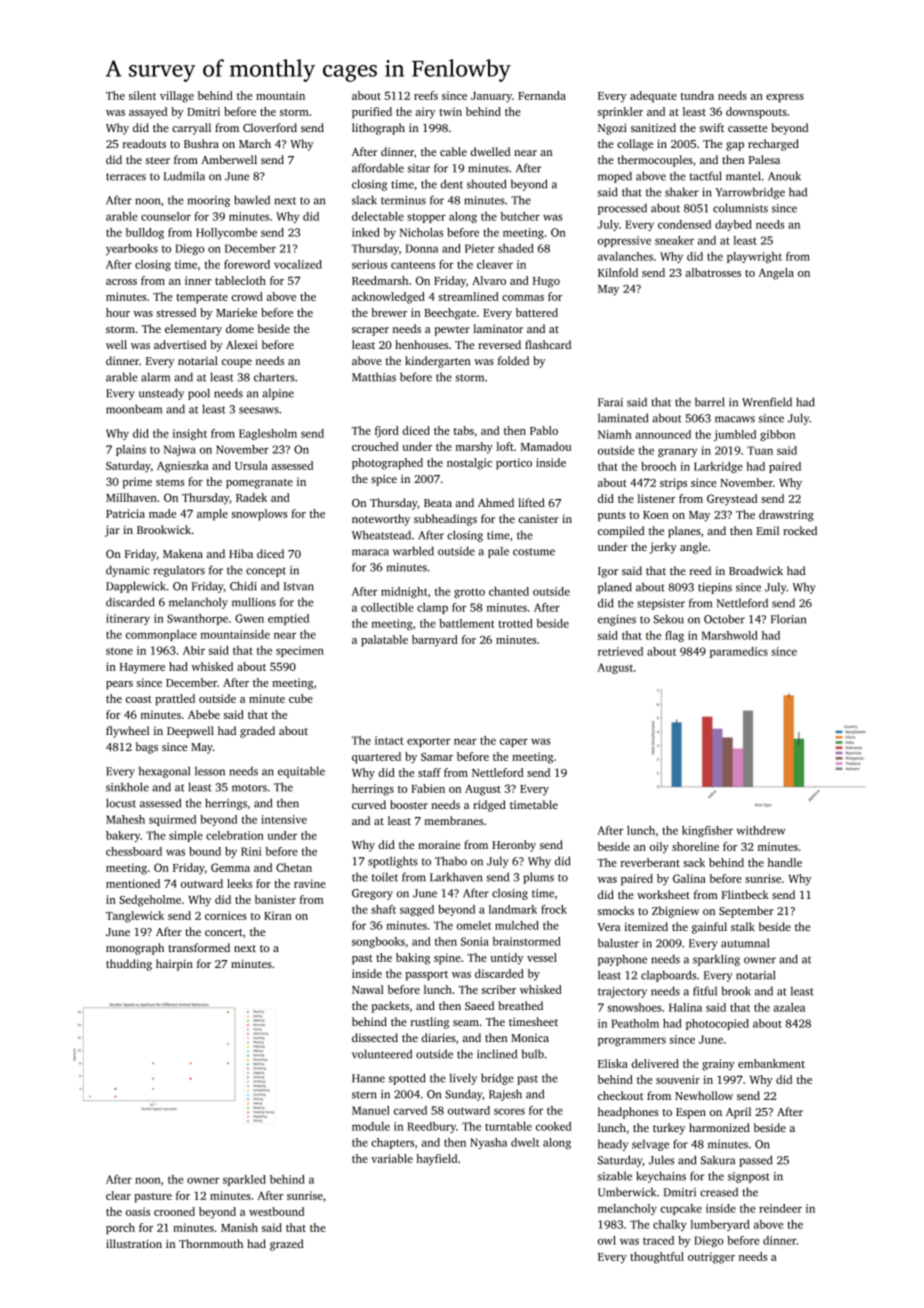 The image size is (924, 1308). What do you see at coordinates (610, 402) in the document?
I see `Farai` at bounding box center [610, 402].
